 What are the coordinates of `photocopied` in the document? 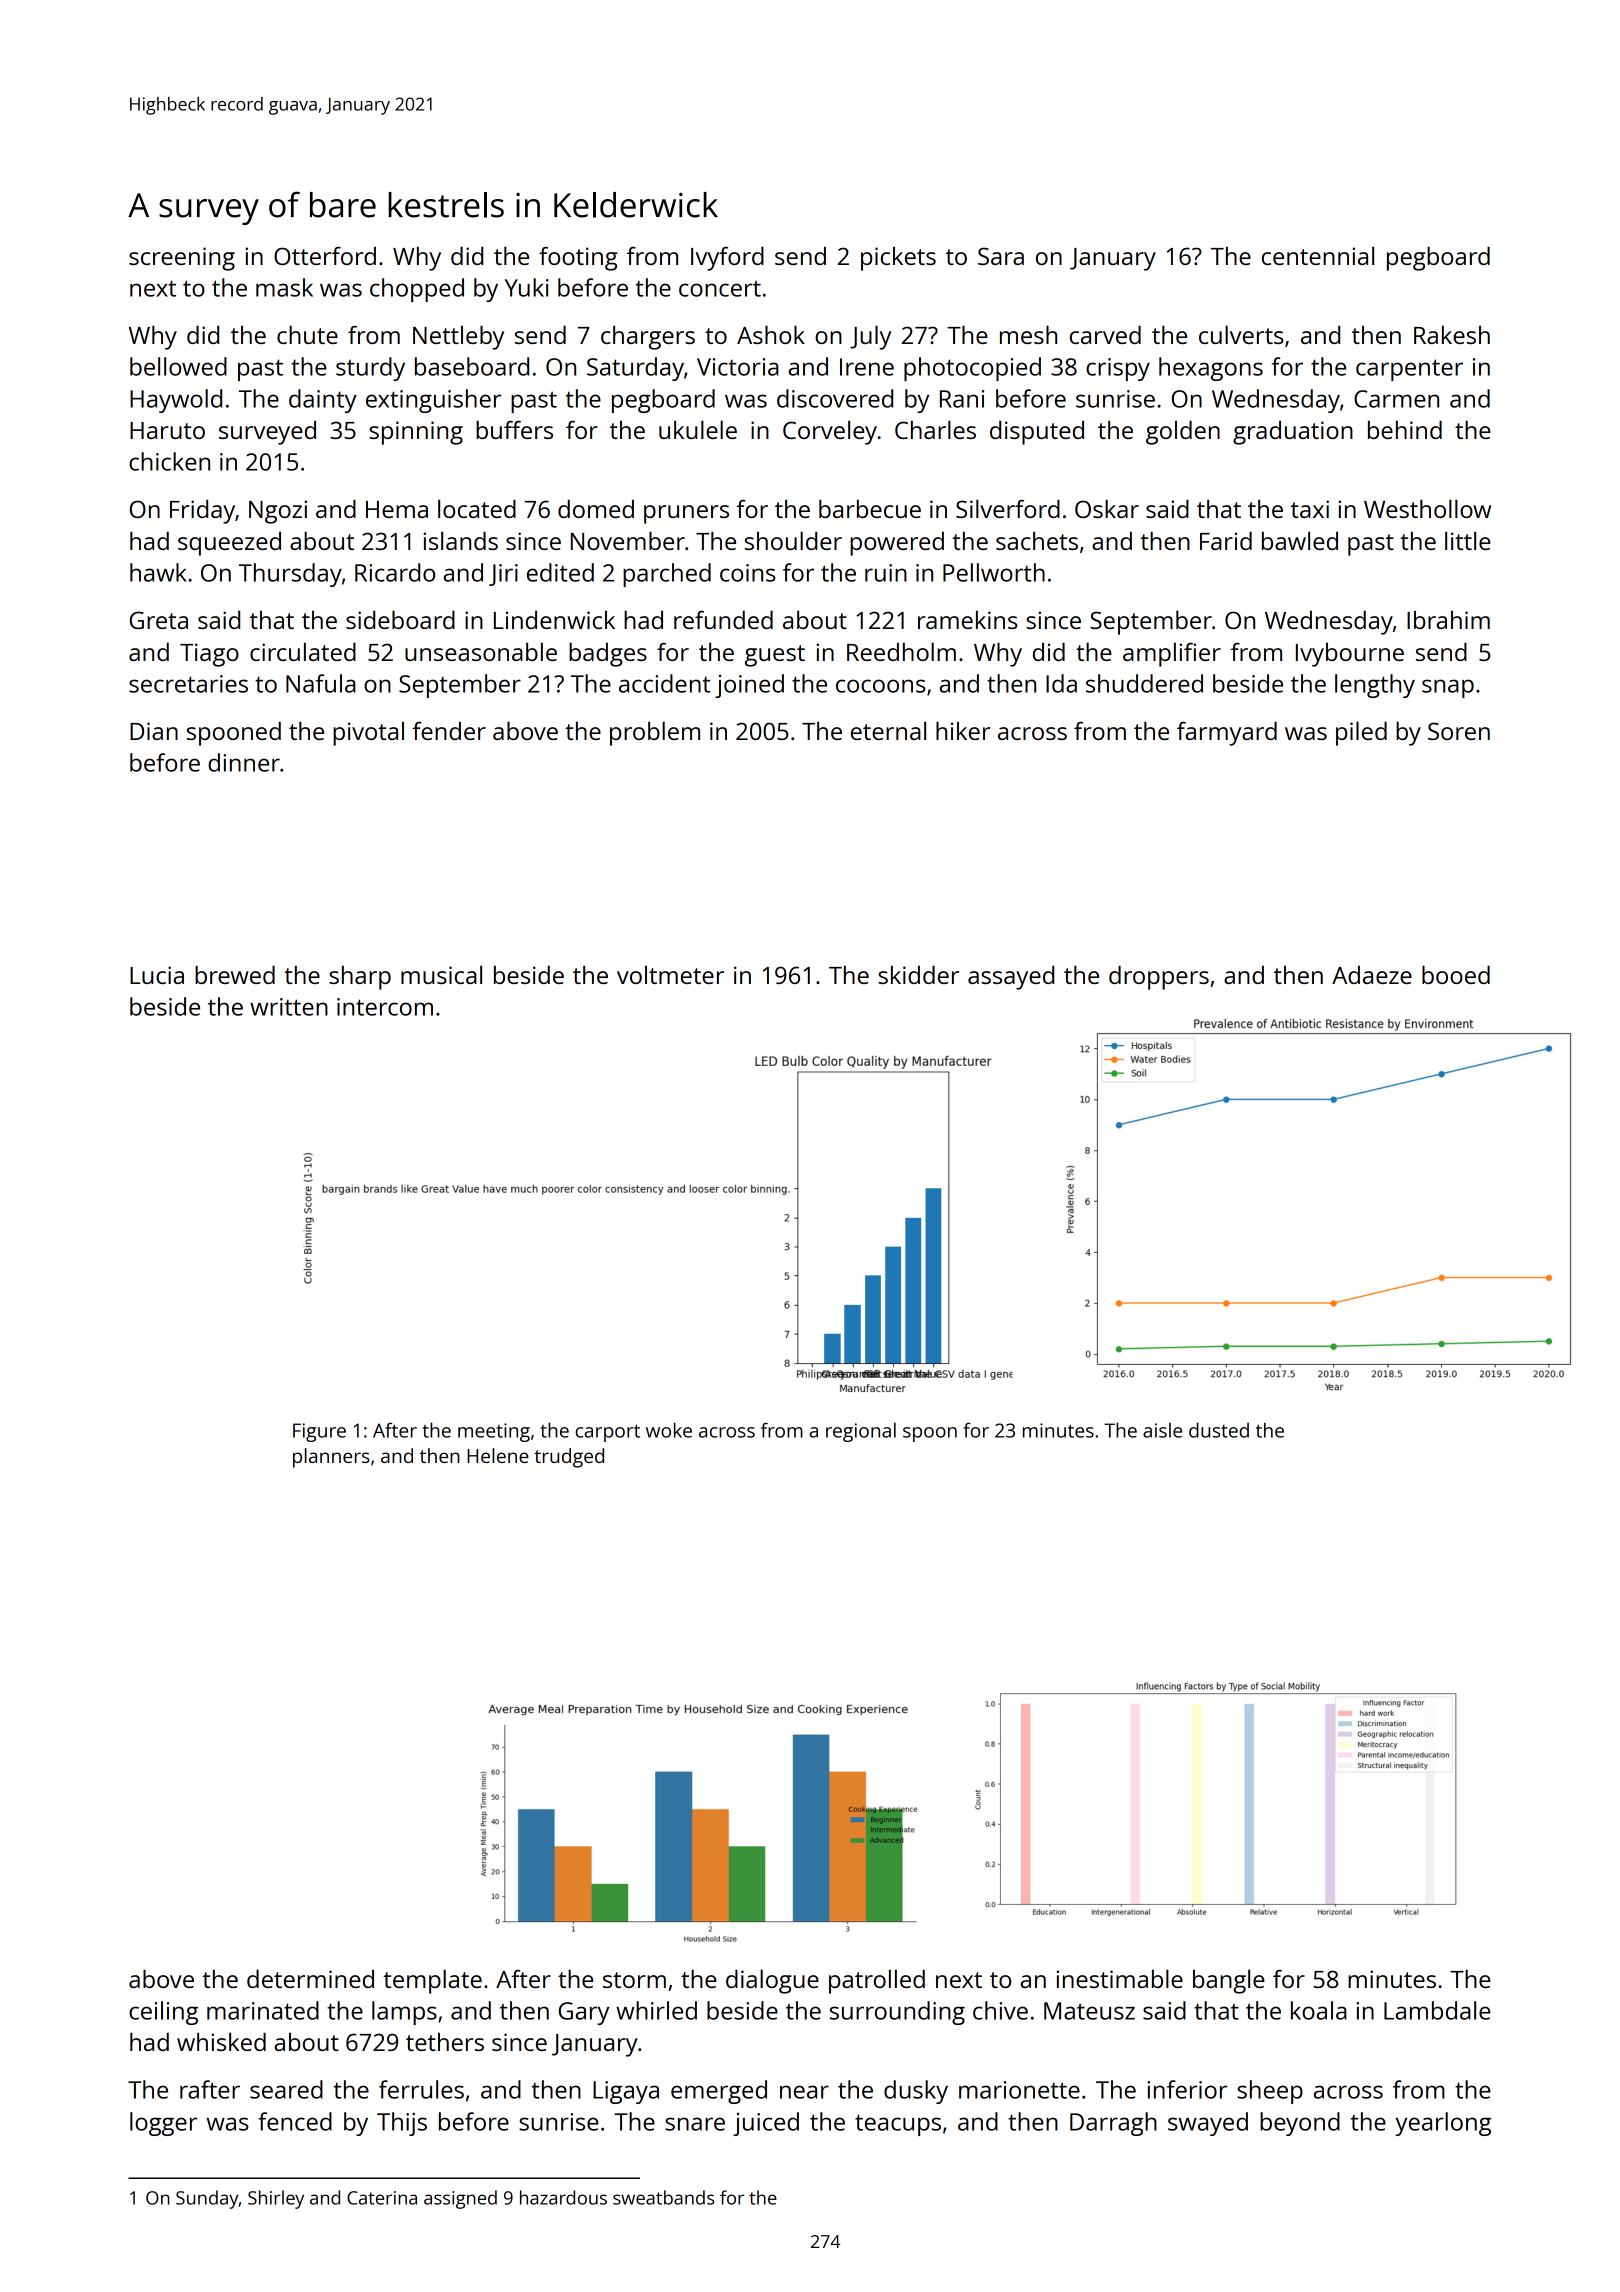 It's located at (972, 369).
